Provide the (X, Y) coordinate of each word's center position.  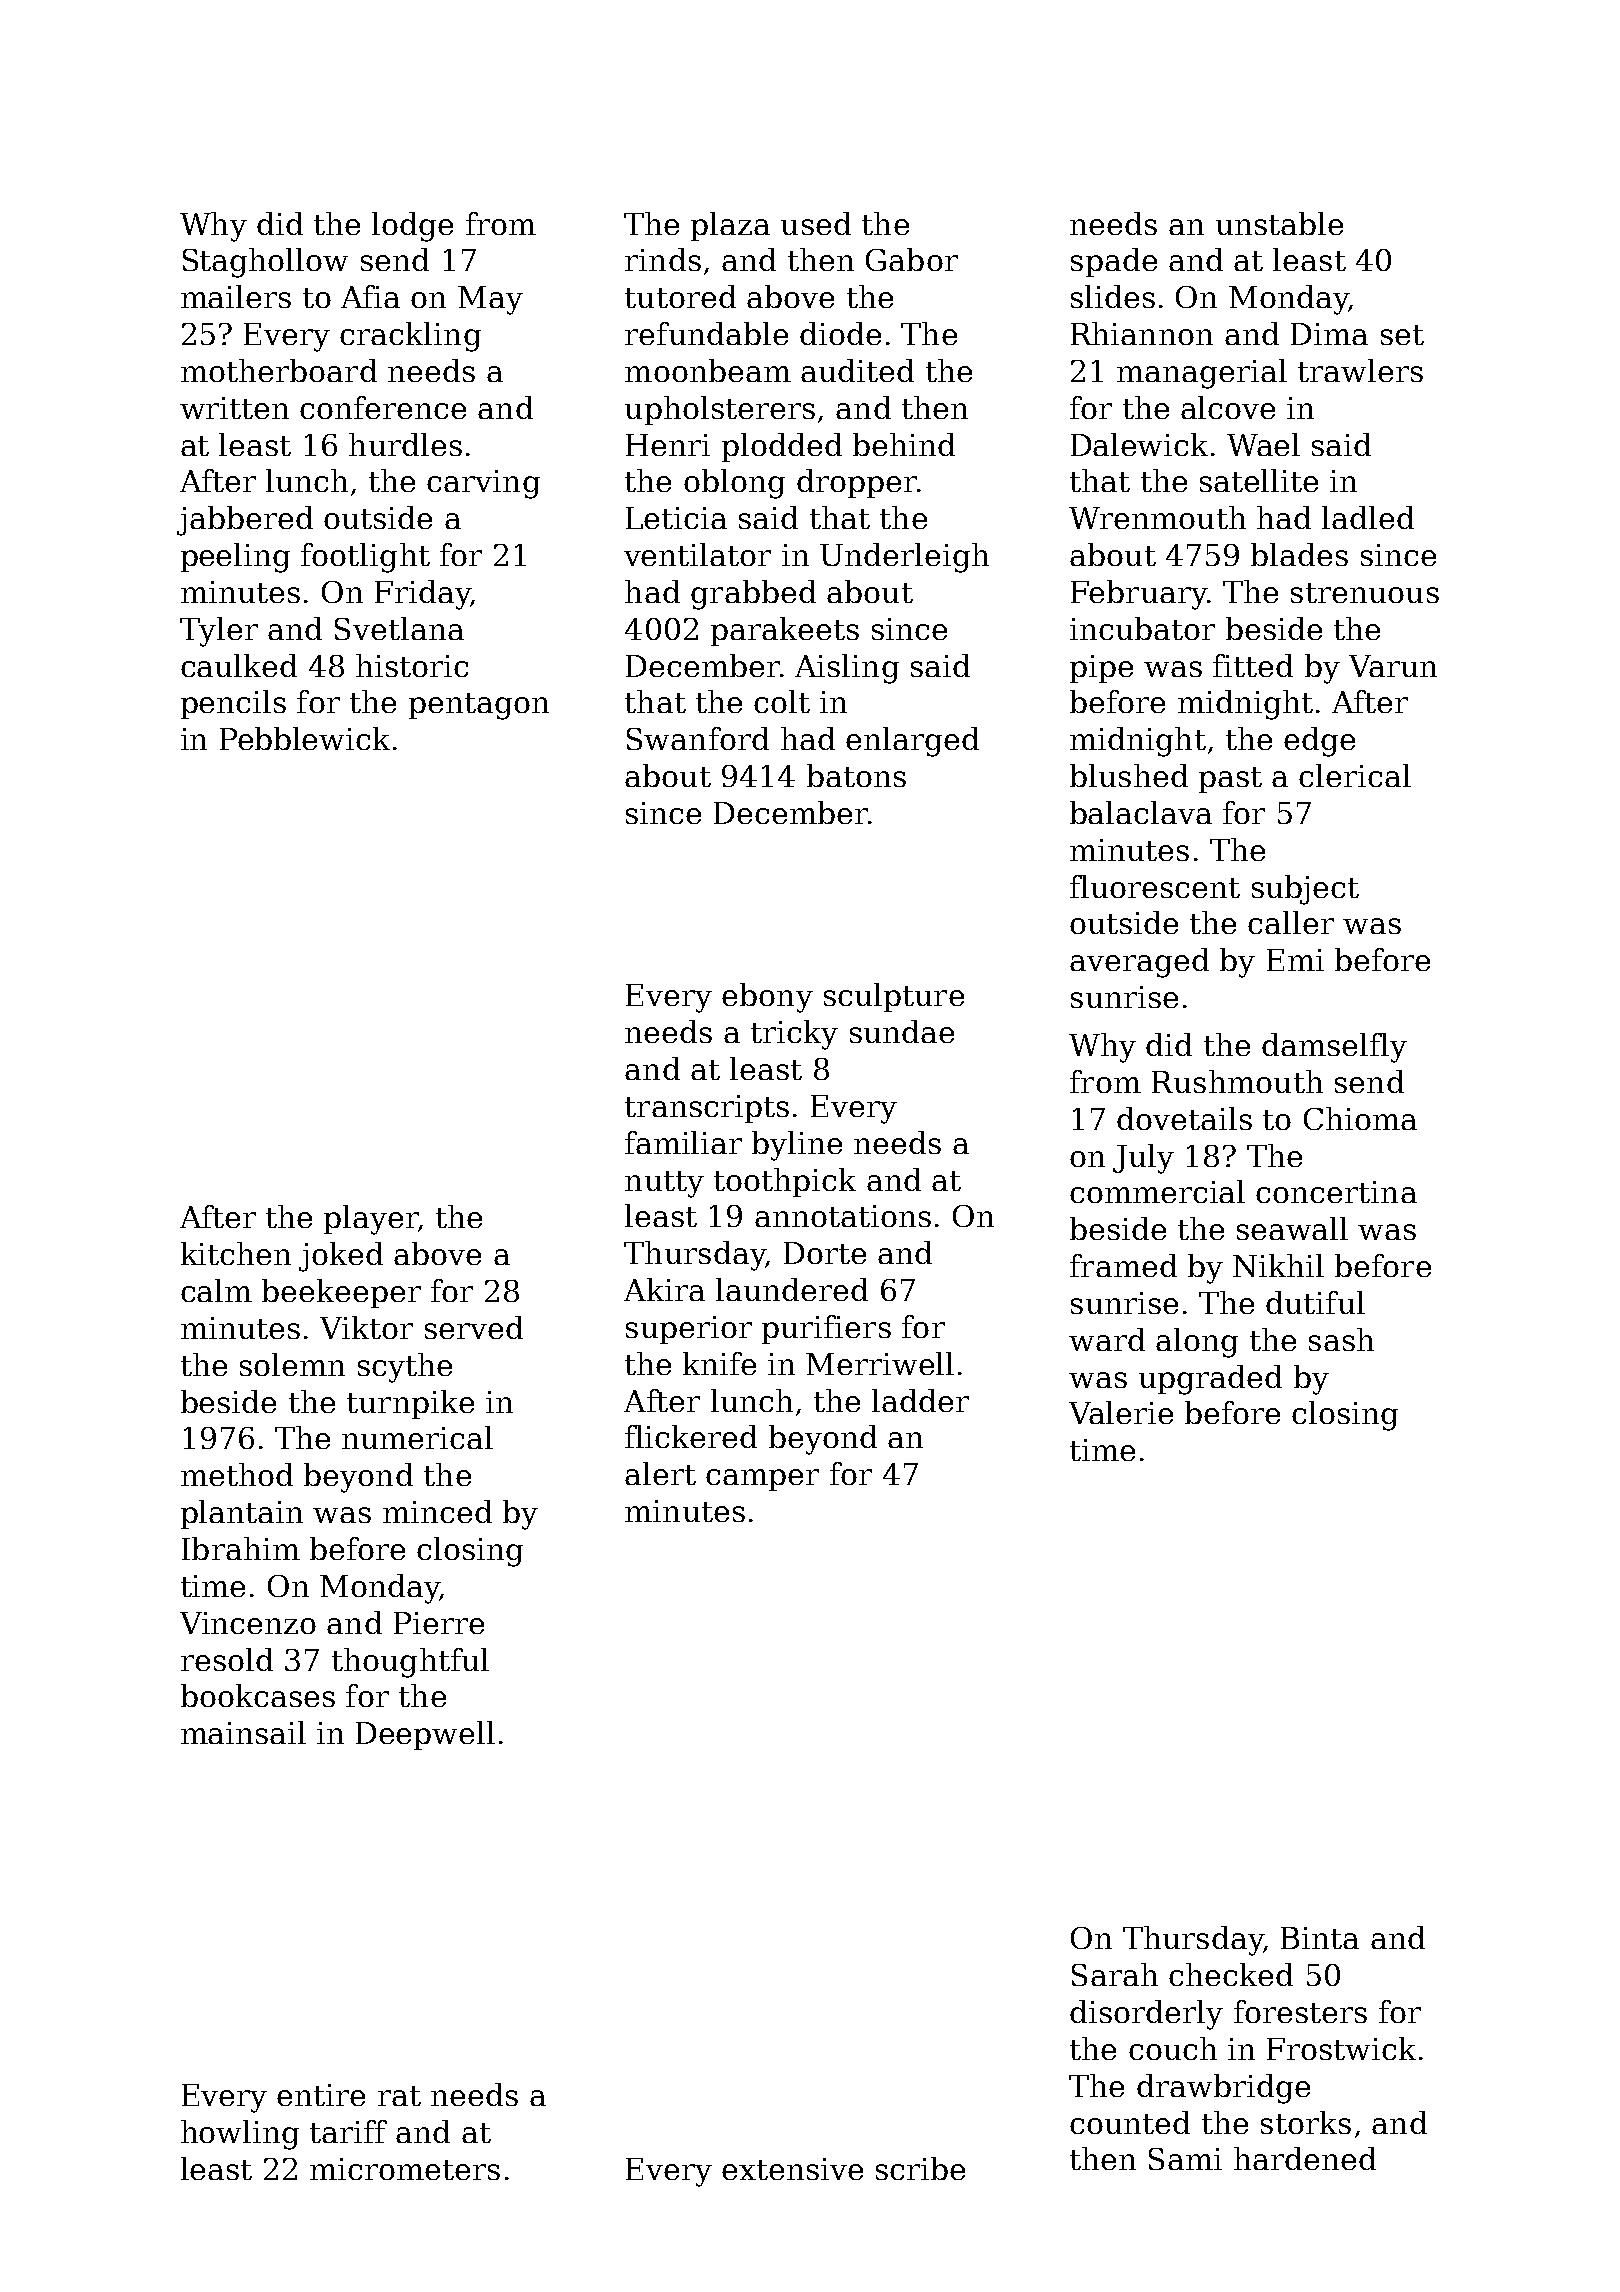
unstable (1279, 223)
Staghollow (265, 263)
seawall (1292, 1228)
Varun (1393, 666)
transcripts (707, 1109)
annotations (843, 1216)
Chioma (1360, 1118)
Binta (1320, 1938)
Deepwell (425, 1735)
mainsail (243, 1732)
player (371, 1220)
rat (399, 2096)
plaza (730, 226)
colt (782, 701)
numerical (417, 1437)
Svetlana (399, 628)
